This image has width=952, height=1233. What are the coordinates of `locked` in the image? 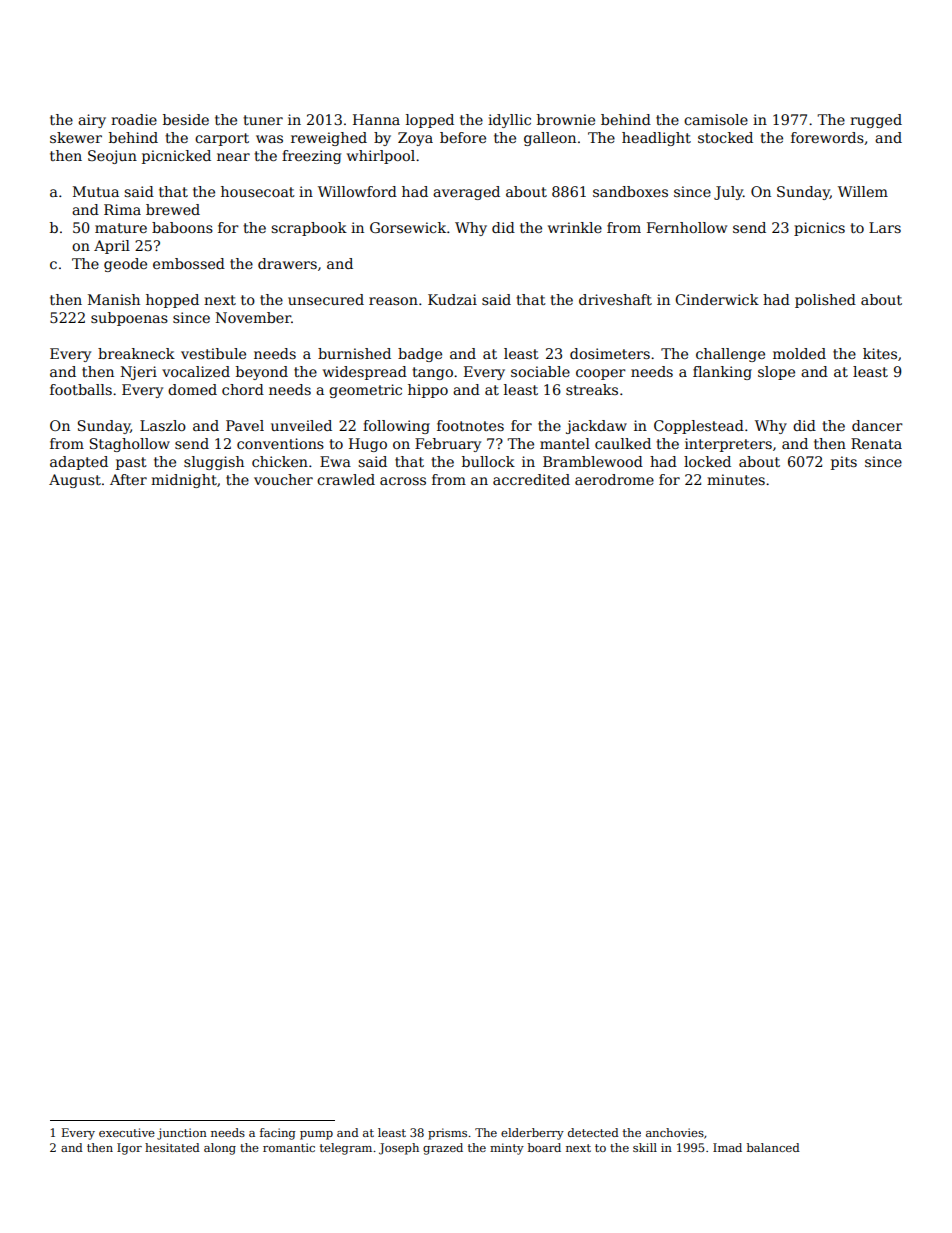 It's located at (707, 461).
